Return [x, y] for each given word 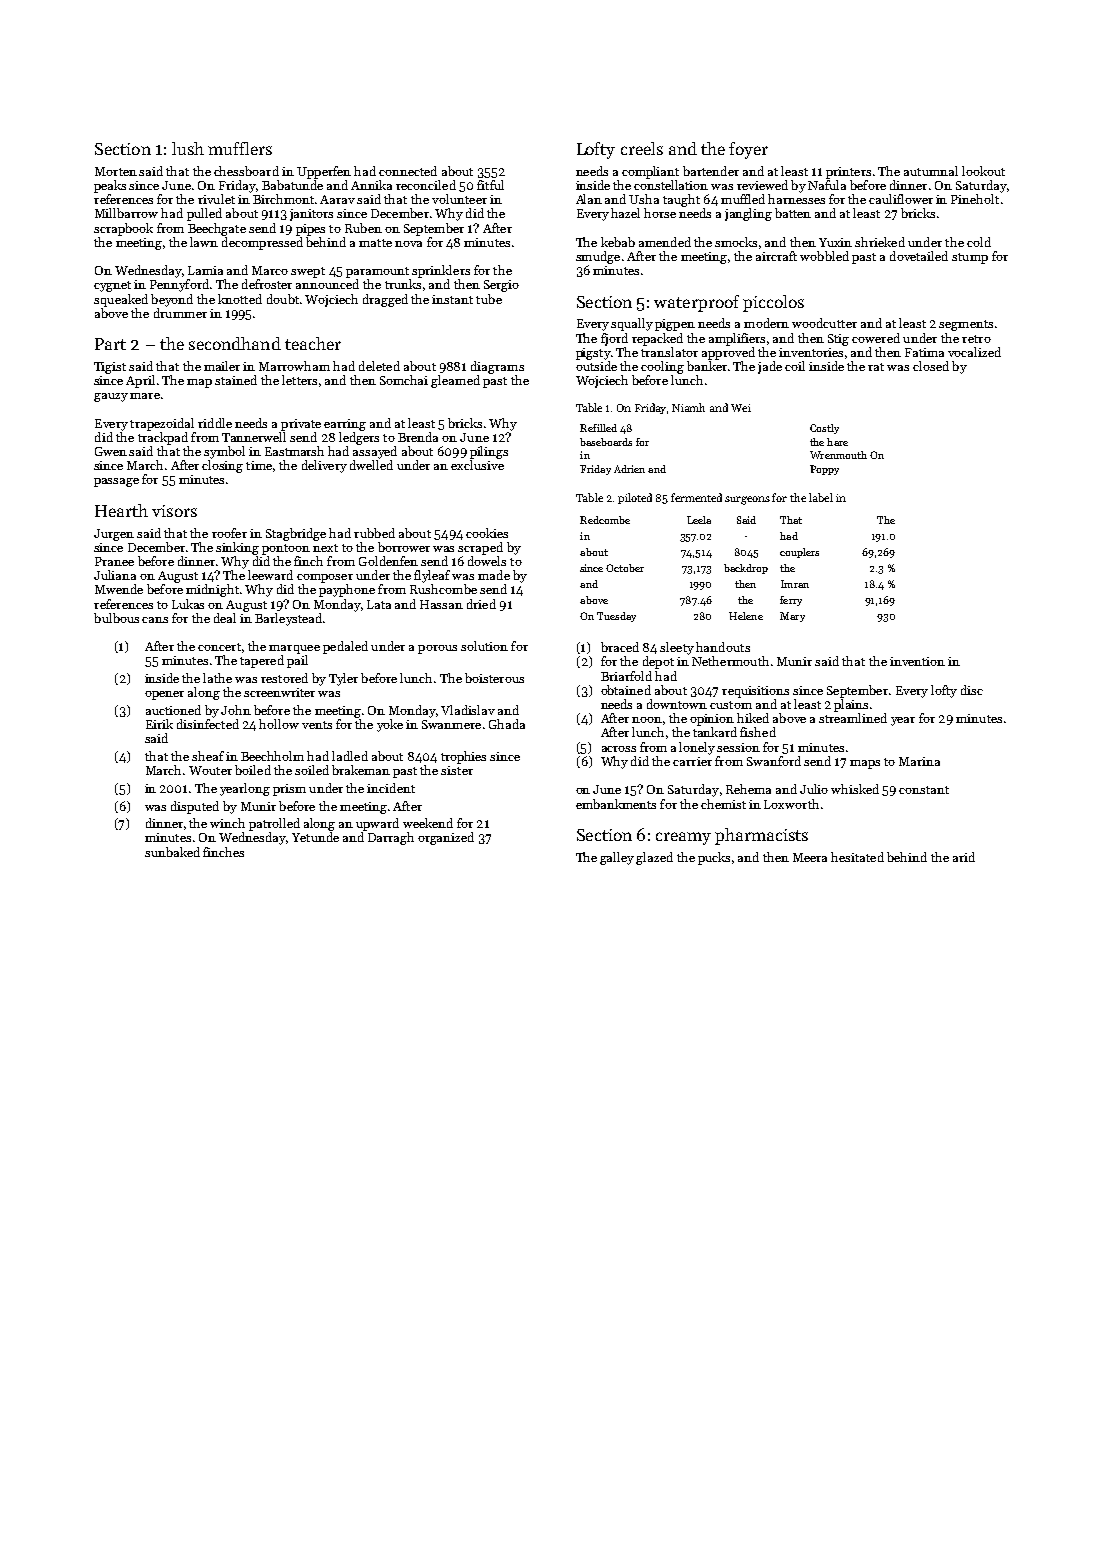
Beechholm [272, 756]
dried [481, 604]
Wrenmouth [838, 455]
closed [931, 366]
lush [188, 148]
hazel [625, 213]
